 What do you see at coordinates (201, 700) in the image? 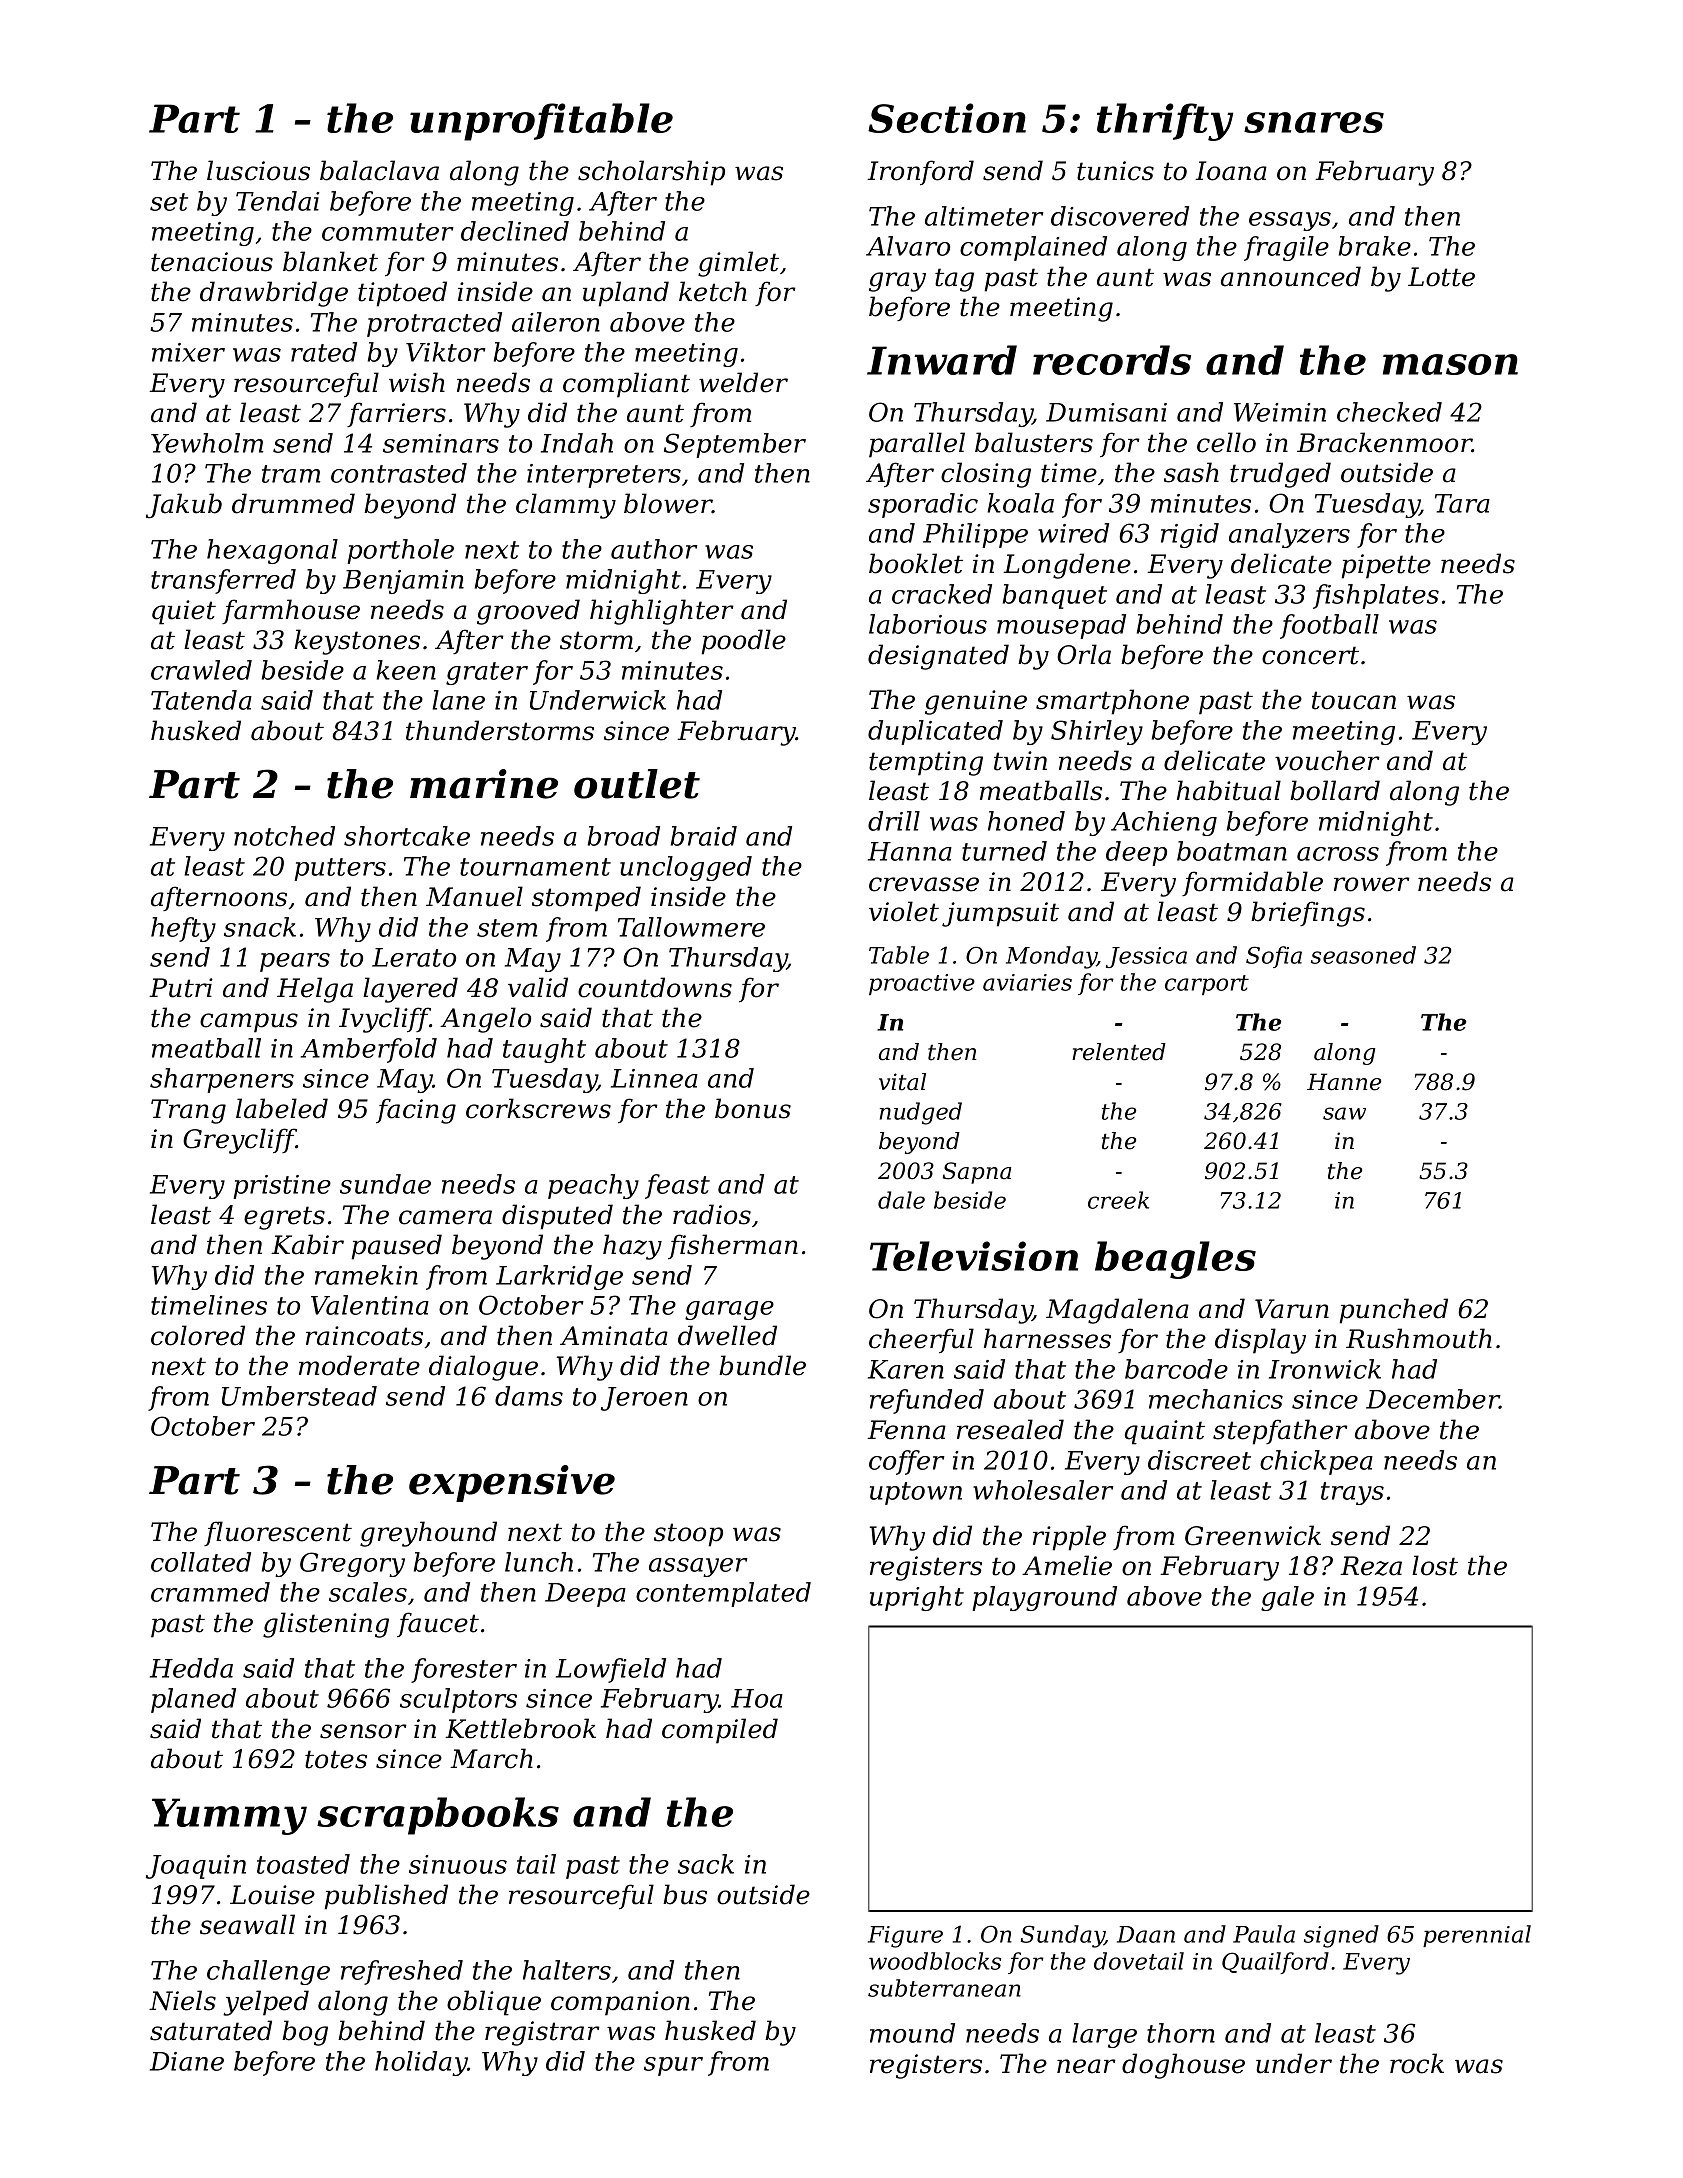
I see `Tatenda` at bounding box center [201, 700].
